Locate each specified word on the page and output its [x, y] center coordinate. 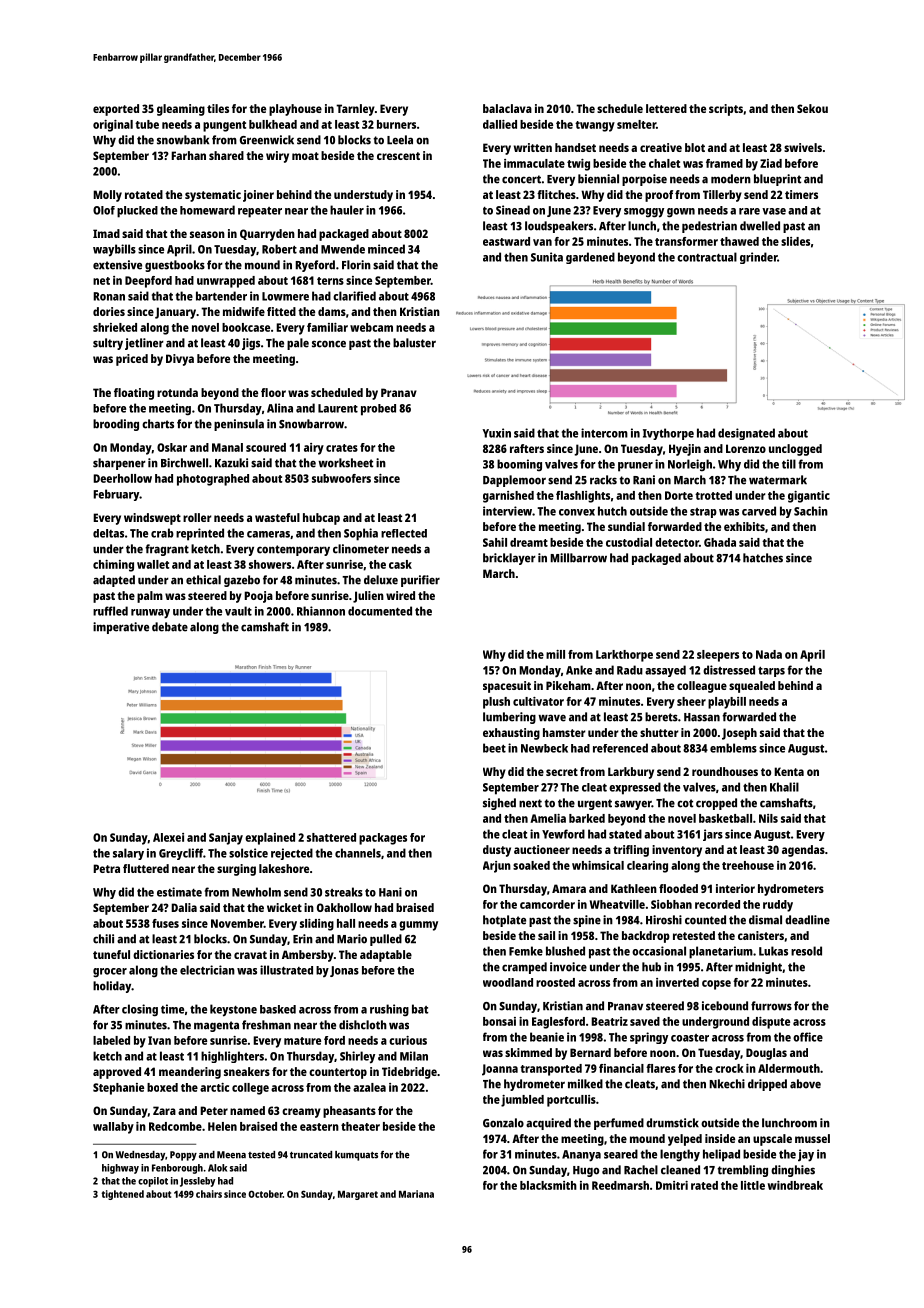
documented [380, 611]
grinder [758, 258]
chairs [209, 1194]
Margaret [358, 1195]
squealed [752, 687]
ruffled [110, 611]
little [753, 1185]
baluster [414, 343]
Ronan [109, 296]
